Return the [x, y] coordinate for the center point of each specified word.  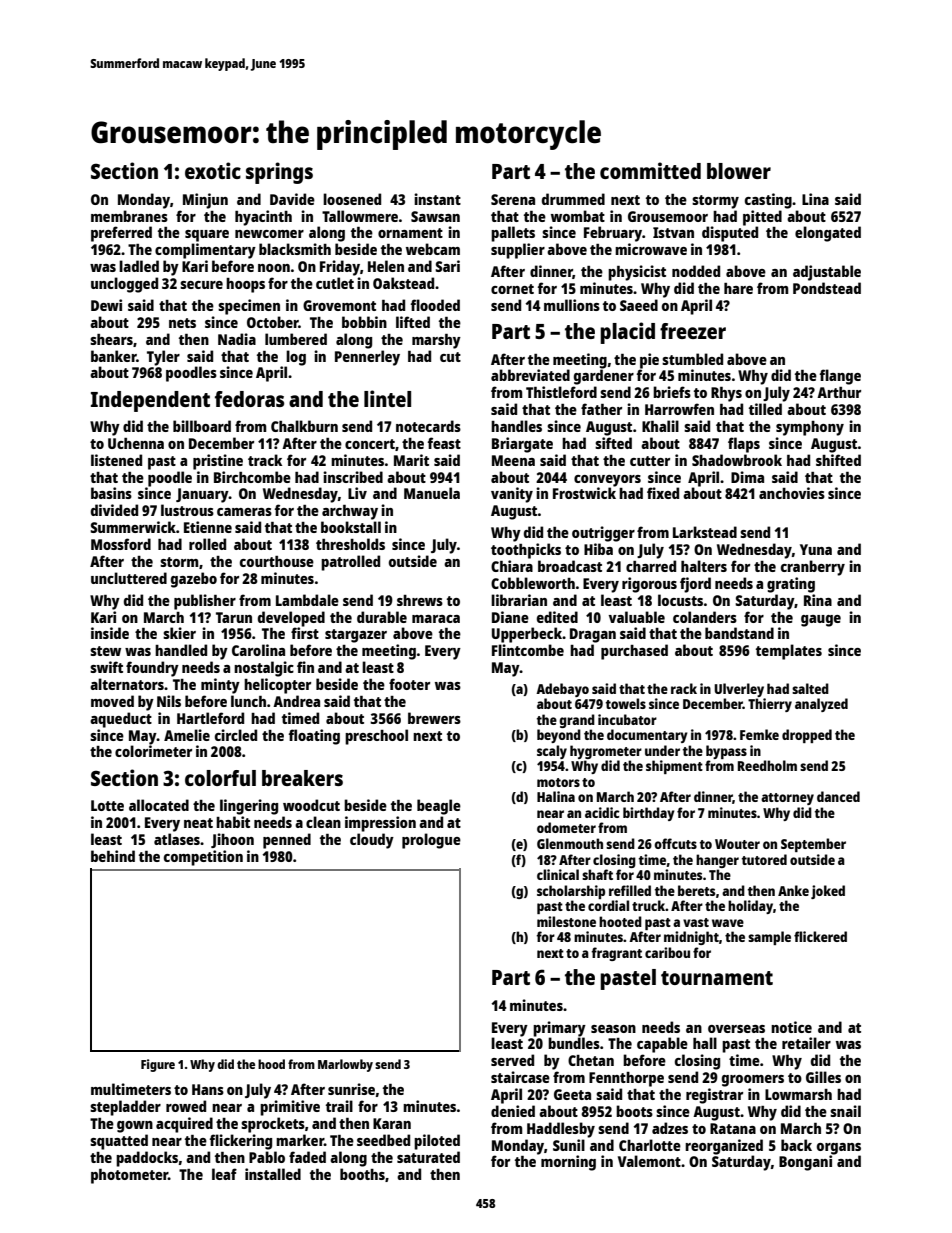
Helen [386, 266]
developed [291, 619]
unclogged [124, 285]
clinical [558, 874]
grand [577, 721]
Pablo [267, 1157]
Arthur [839, 392]
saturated [428, 1157]
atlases [177, 839]
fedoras [249, 399]
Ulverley [739, 690]
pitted [762, 218]
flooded [435, 305]
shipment [674, 767]
